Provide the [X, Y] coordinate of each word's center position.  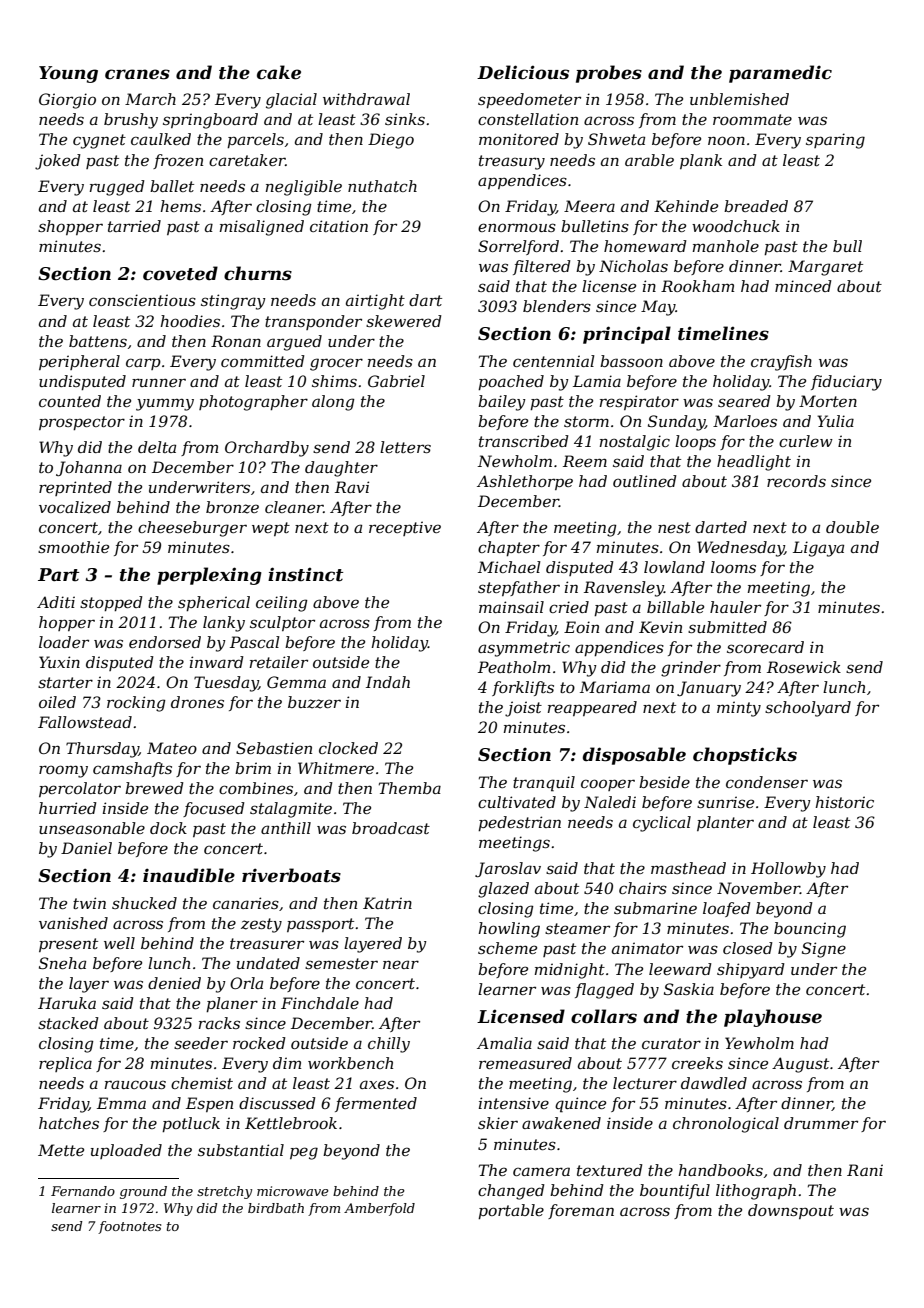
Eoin [581, 627]
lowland [674, 567]
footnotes [129, 1227]
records [796, 481]
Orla [246, 983]
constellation [528, 119]
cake [279, 72]
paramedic [780, 74]
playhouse [773, 1018]
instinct [305, 574]
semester [341, 963]
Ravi [352, 487]
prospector [82, 423]
